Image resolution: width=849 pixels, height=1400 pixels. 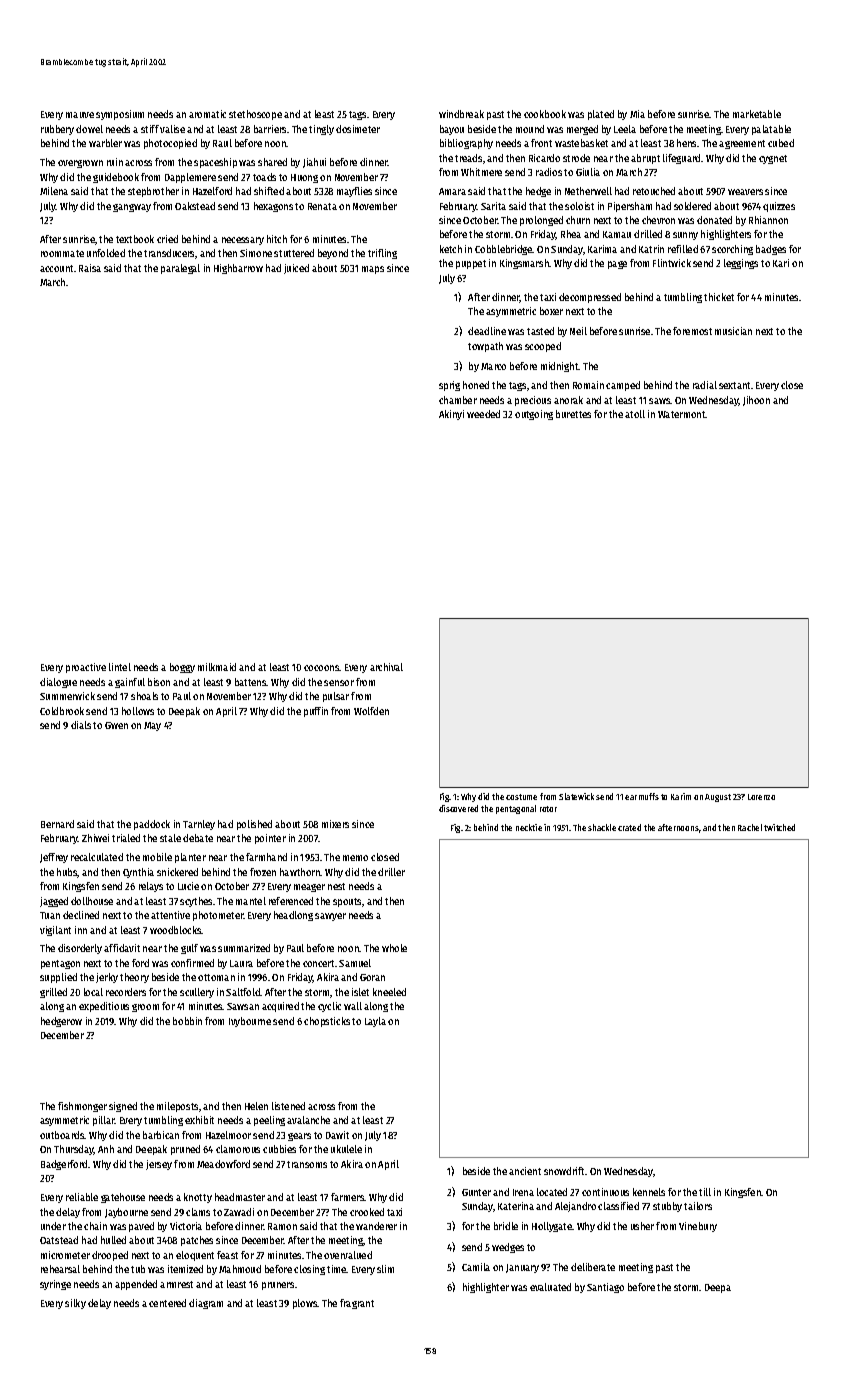 I want to click on paddock, so click(x=152, y=825).
